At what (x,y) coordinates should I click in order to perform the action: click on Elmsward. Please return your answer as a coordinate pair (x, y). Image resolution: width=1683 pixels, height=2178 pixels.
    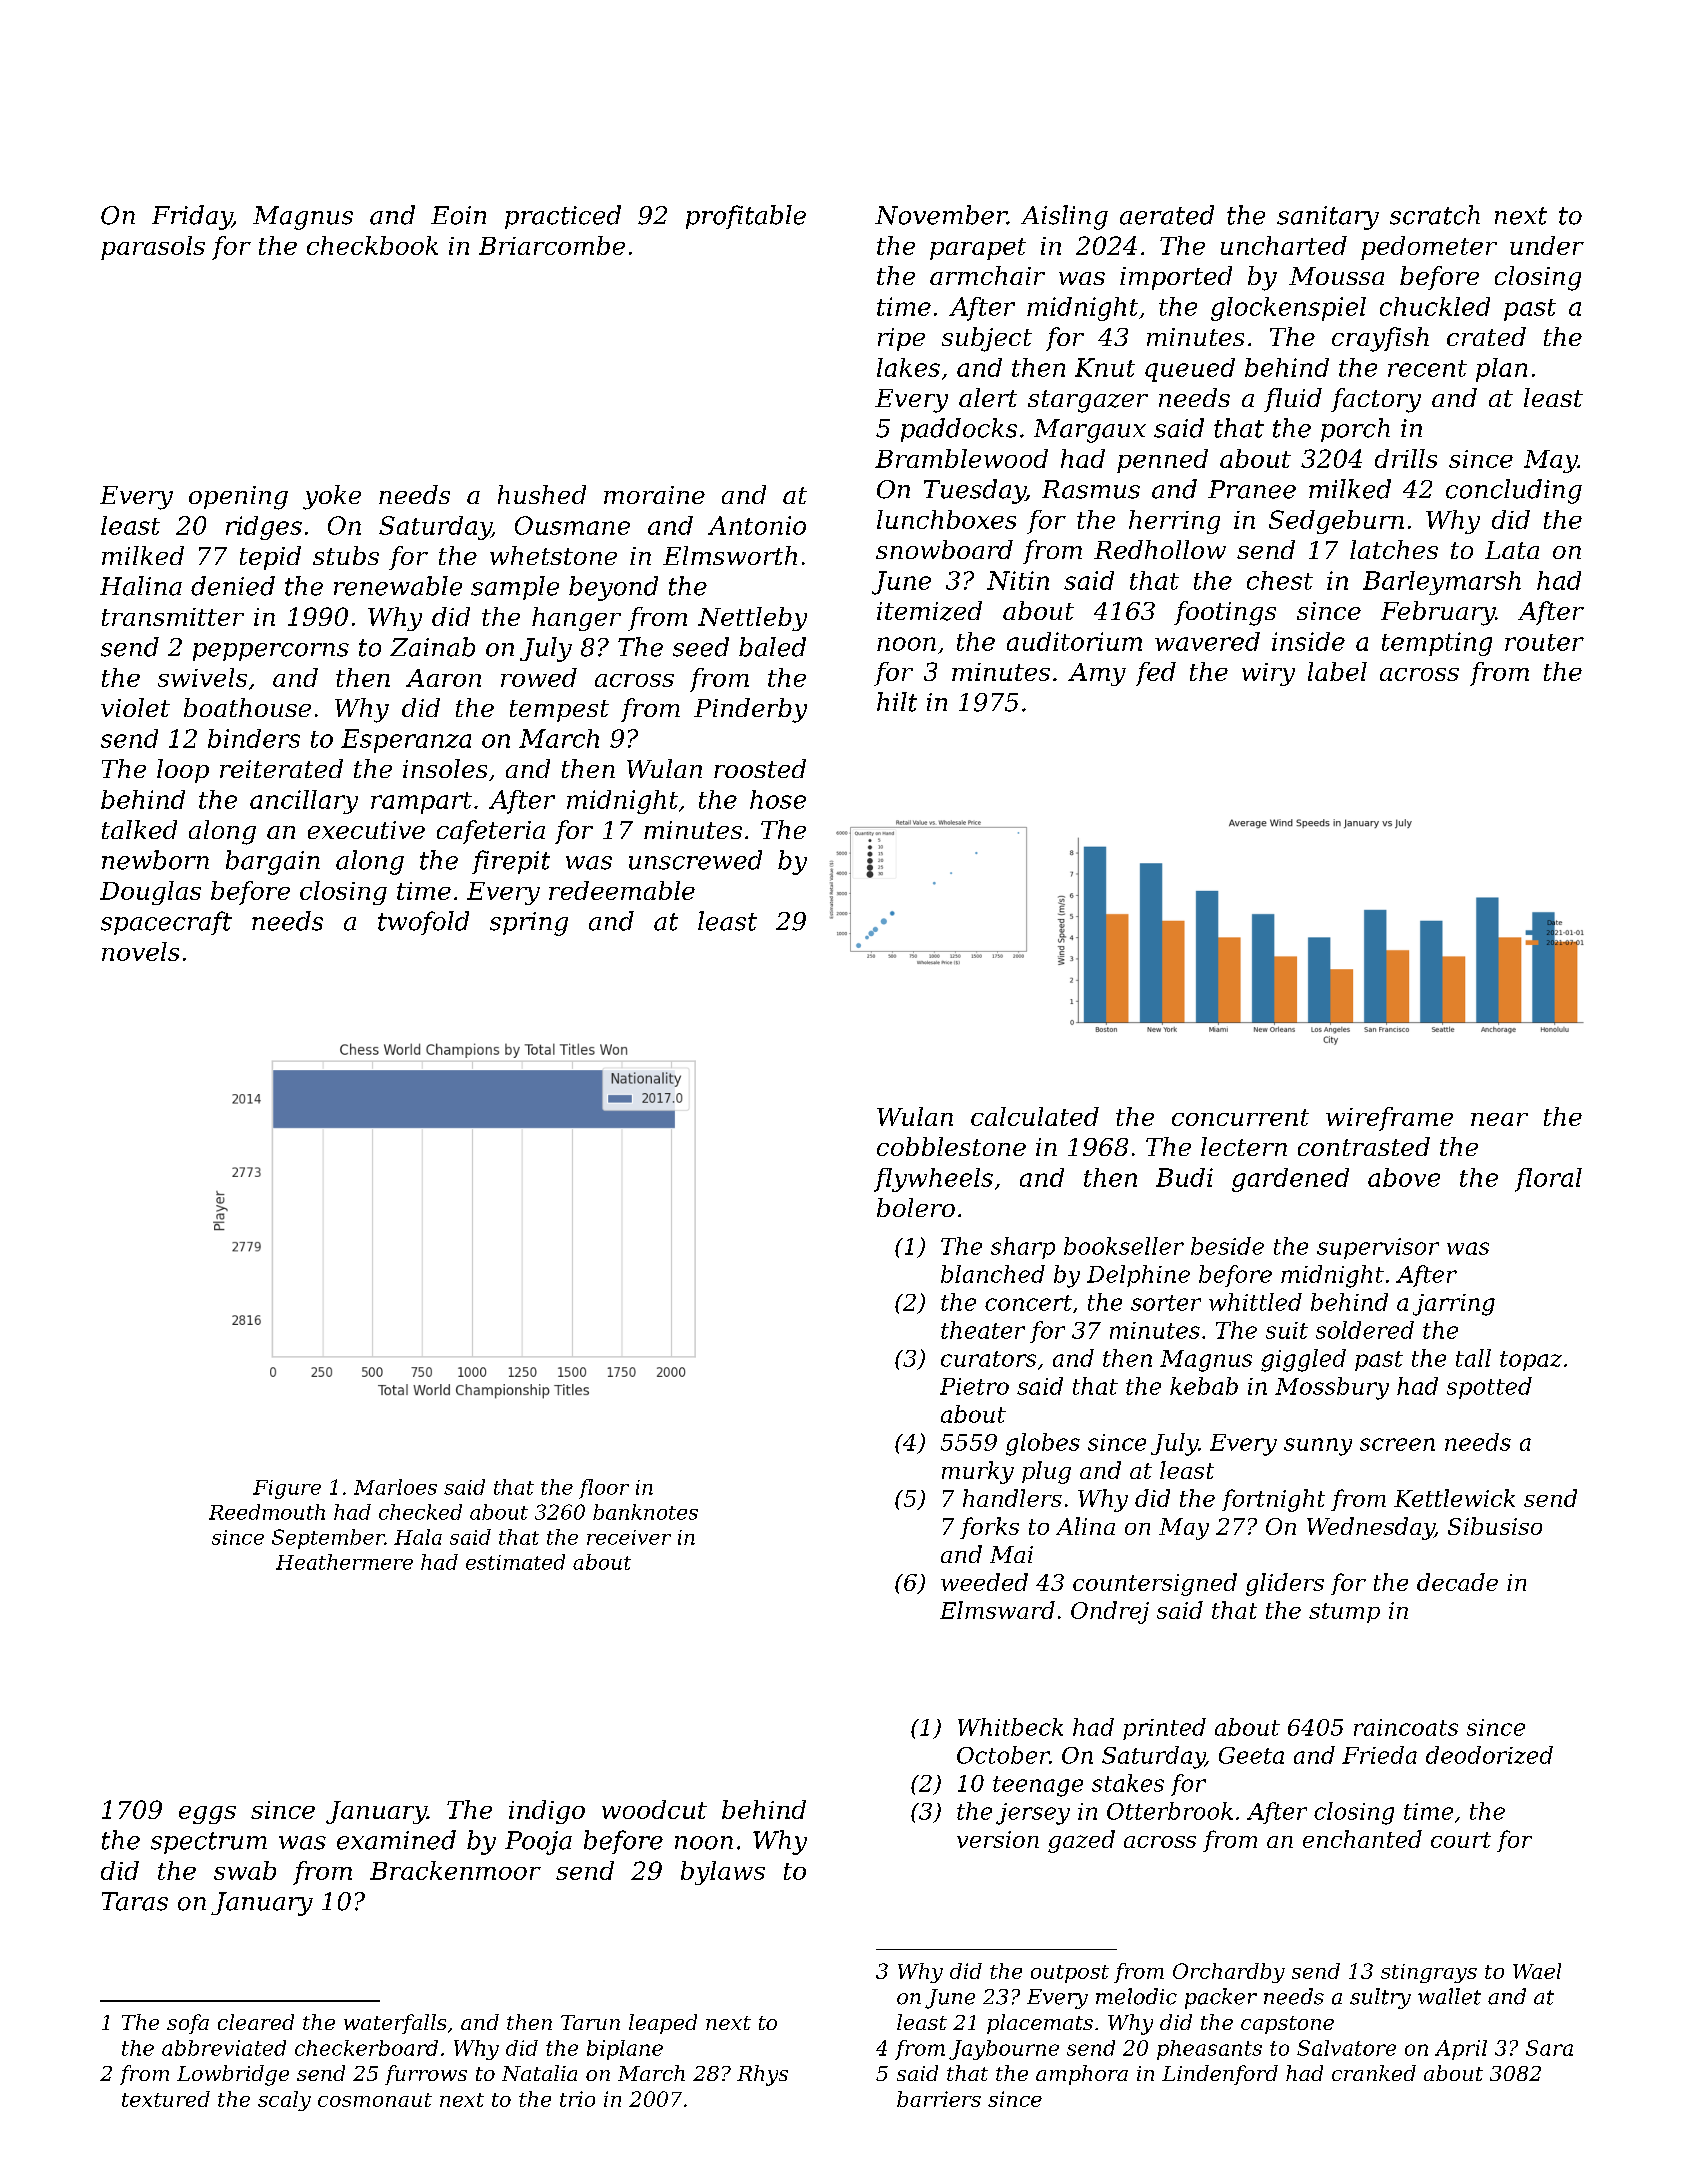
    Looking at the image, I should click on (997, 1610).
